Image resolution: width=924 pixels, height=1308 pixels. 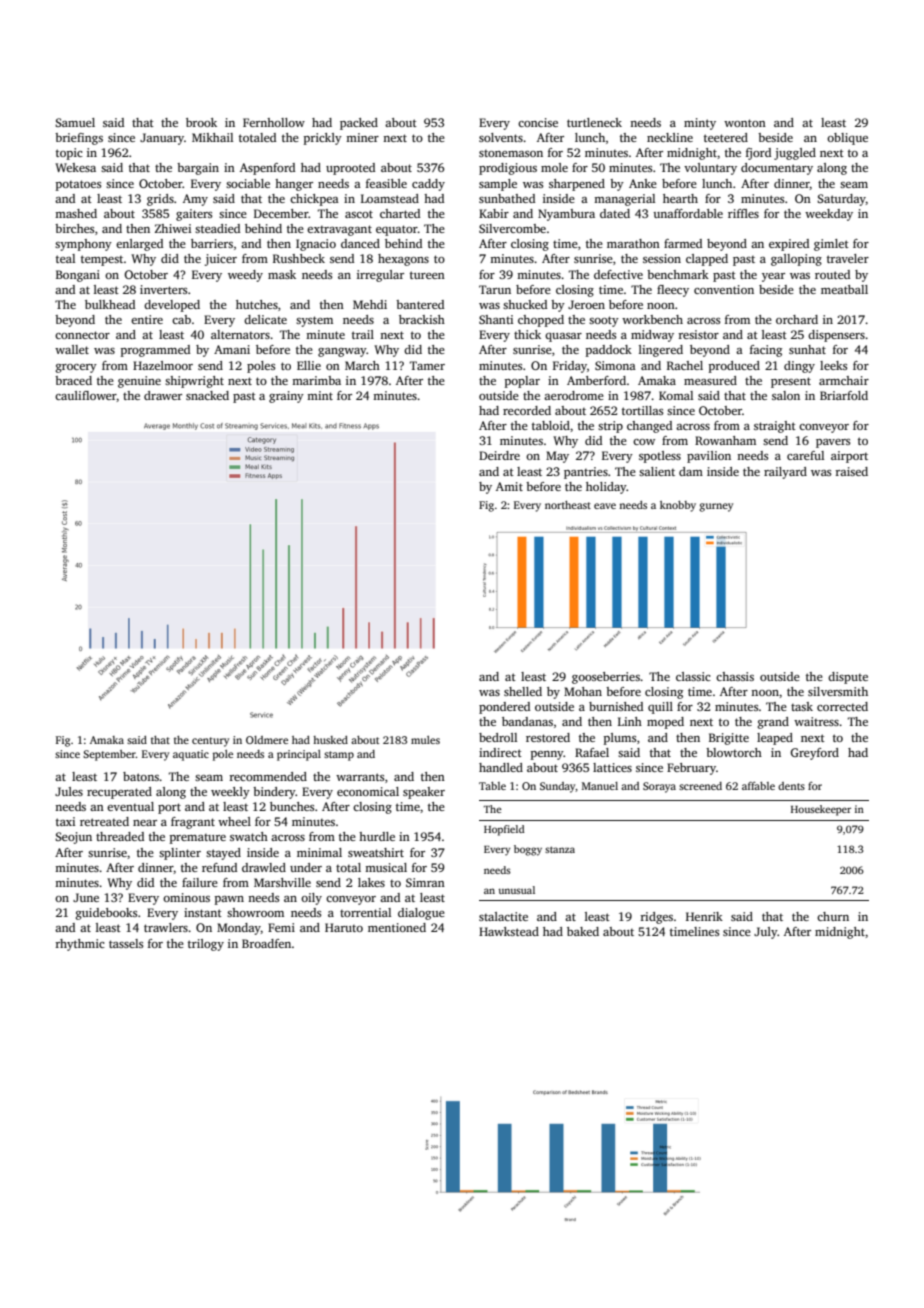 I want to click on Henrik, so click(x=704, y=916).
